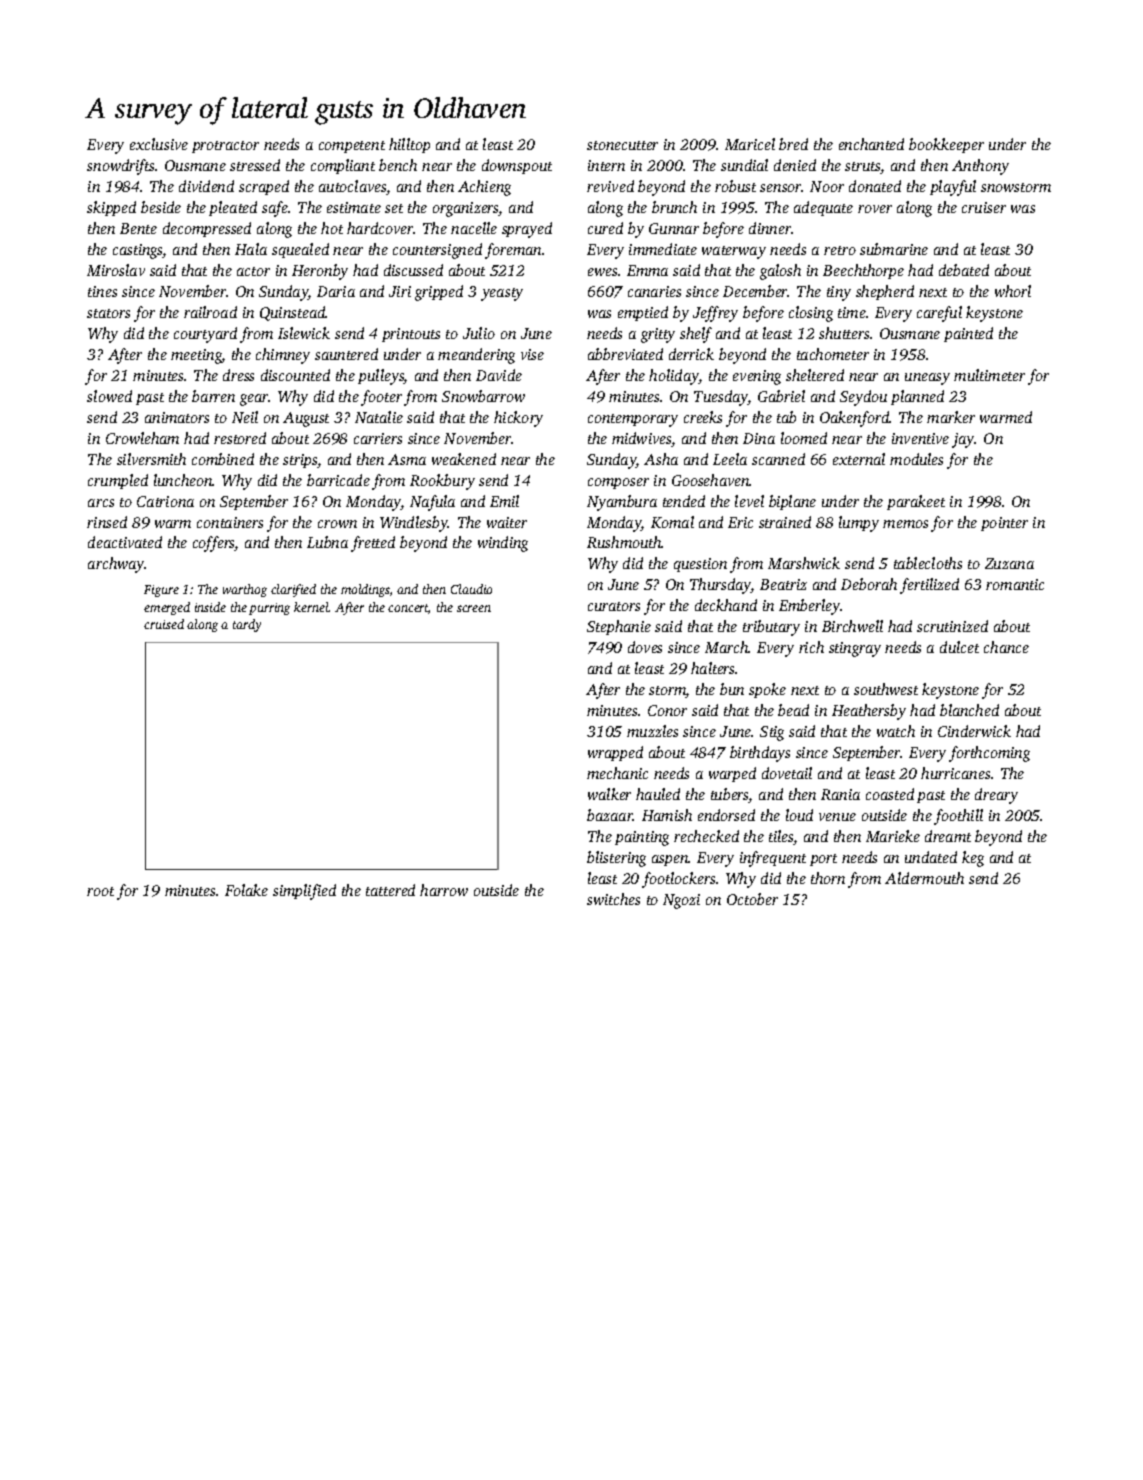 This screenshot has width=1143, height=1480. Describe the element at coordinates (474, 608) in the screenshot. I see `screen` at that location.
